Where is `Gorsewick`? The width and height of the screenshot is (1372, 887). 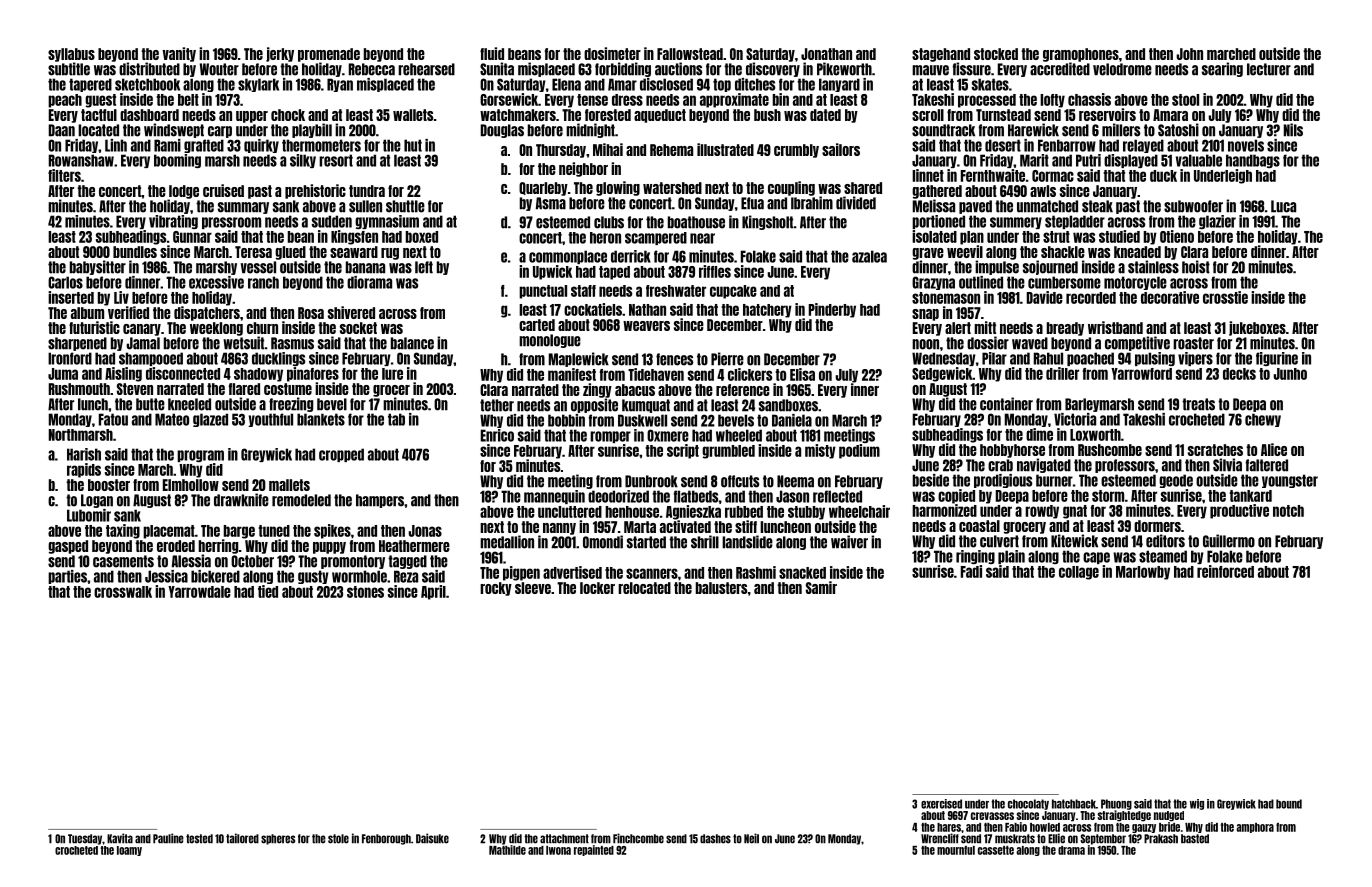
Gorsewick is located at coordinates (509, 99).
